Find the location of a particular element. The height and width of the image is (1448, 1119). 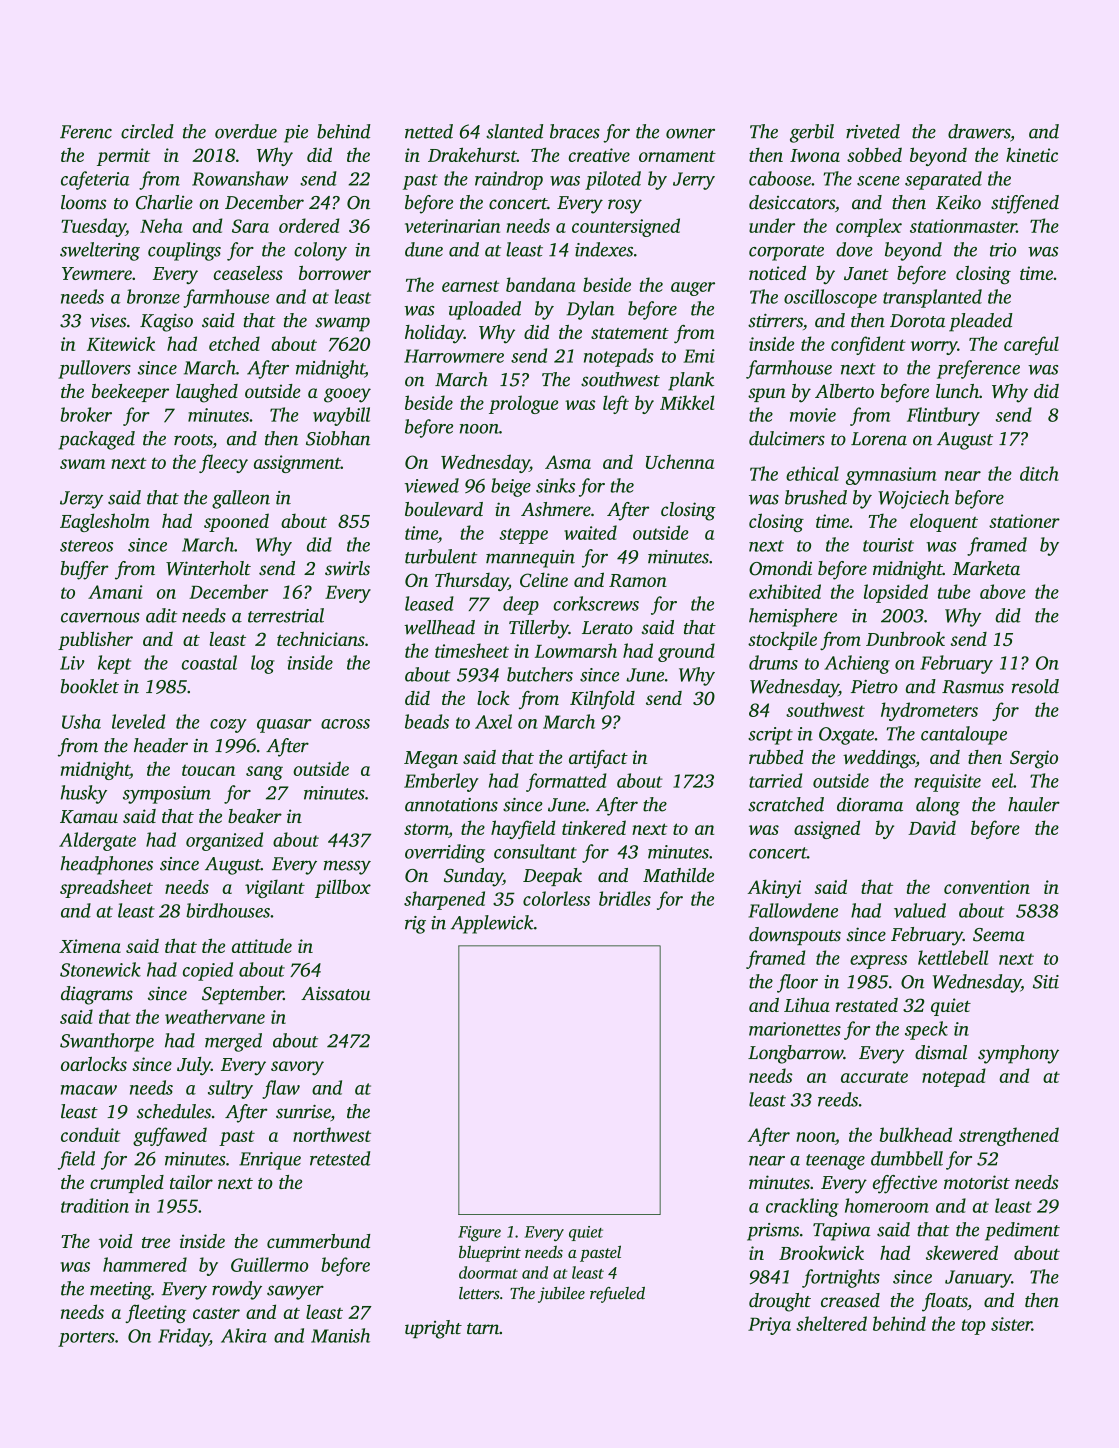

Aissatou is located at coordinates (335, 993).
